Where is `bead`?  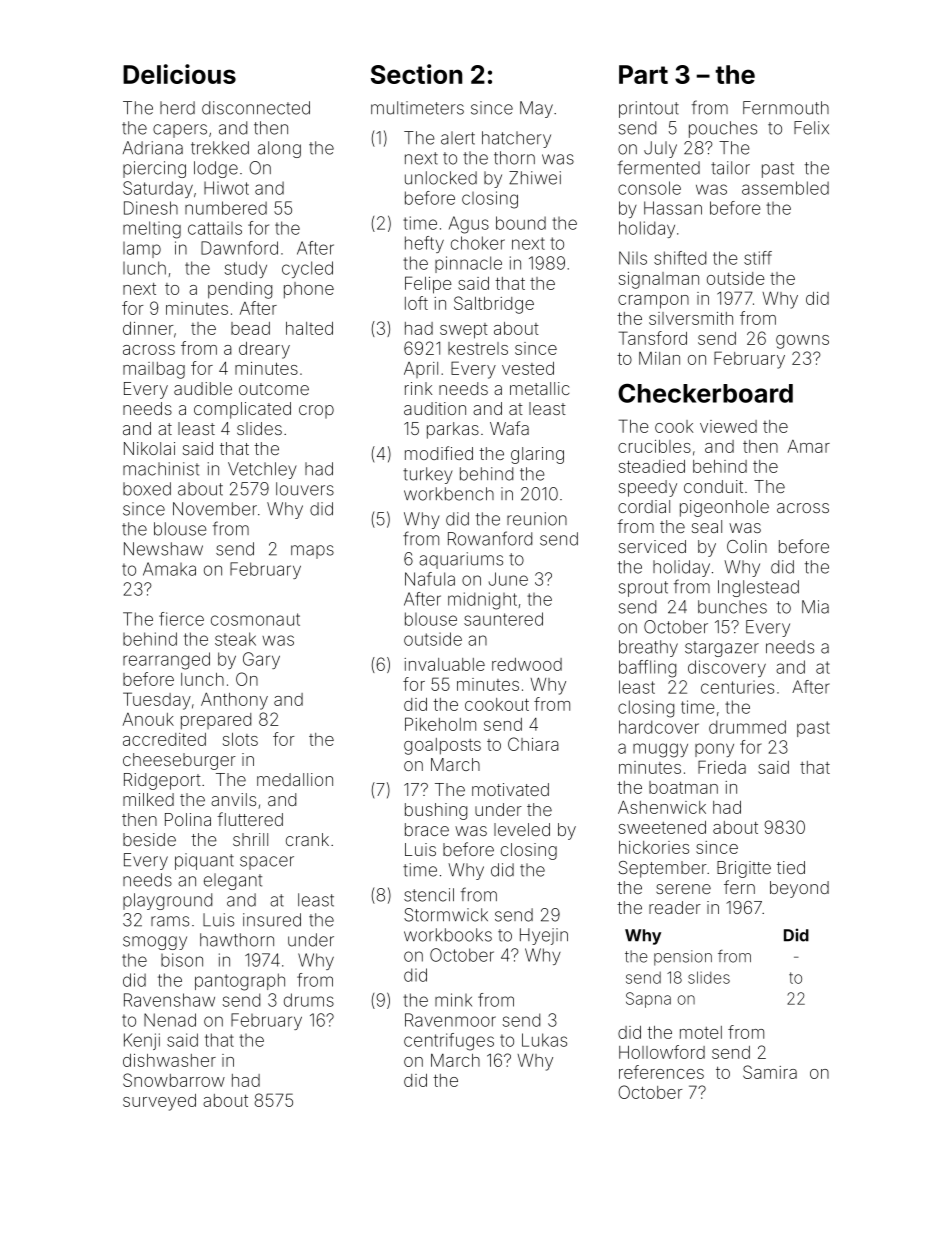 bead is located at coordinates (250, 328).
